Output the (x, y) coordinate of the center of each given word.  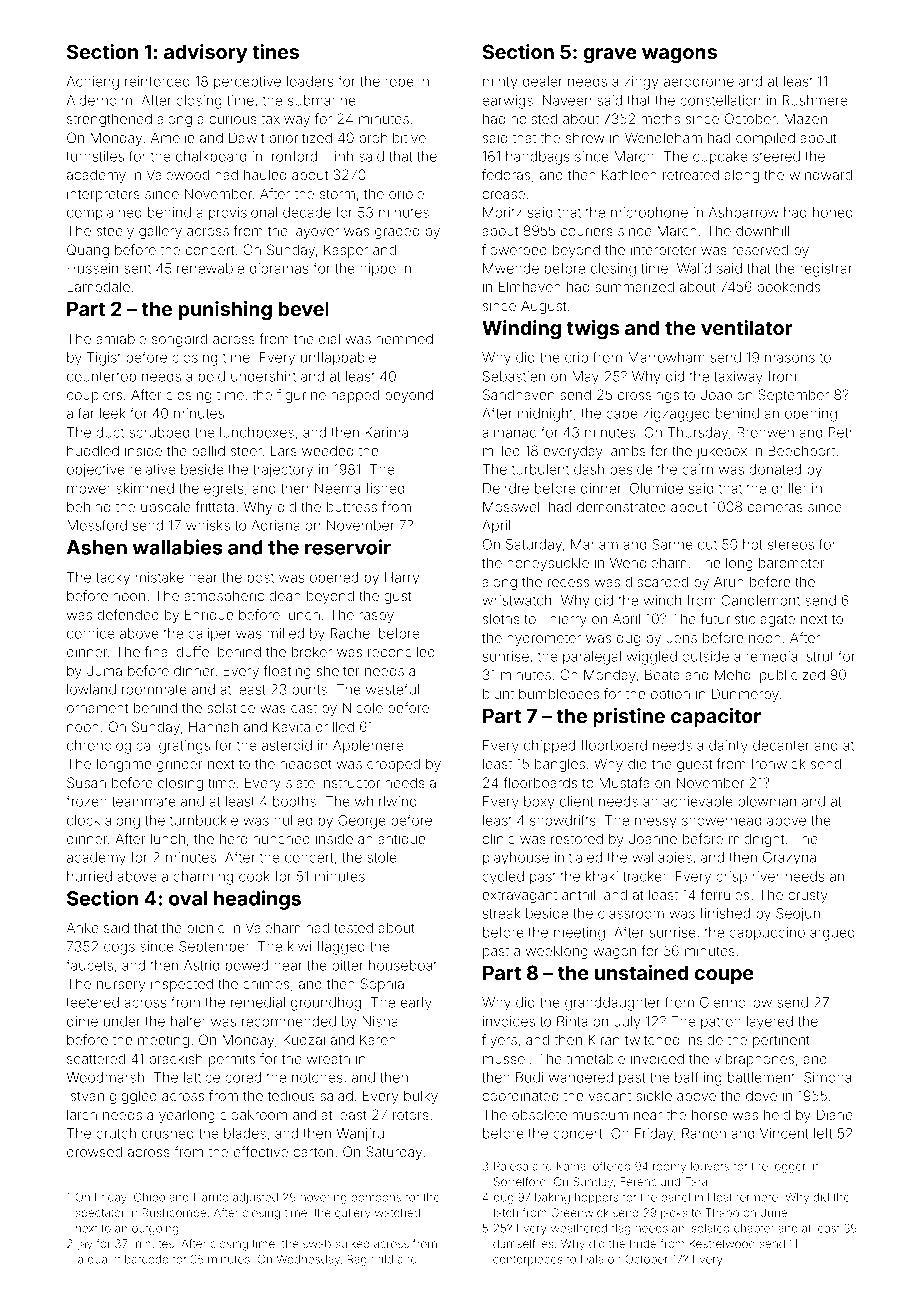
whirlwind (386, 801)
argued (832, 934)
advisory (205, 53)
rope (399, 83)
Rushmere (815, 100)
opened (334, 578)
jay (85, 1245)
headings (257, 900)
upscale (166, 508)
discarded (656, 581)
